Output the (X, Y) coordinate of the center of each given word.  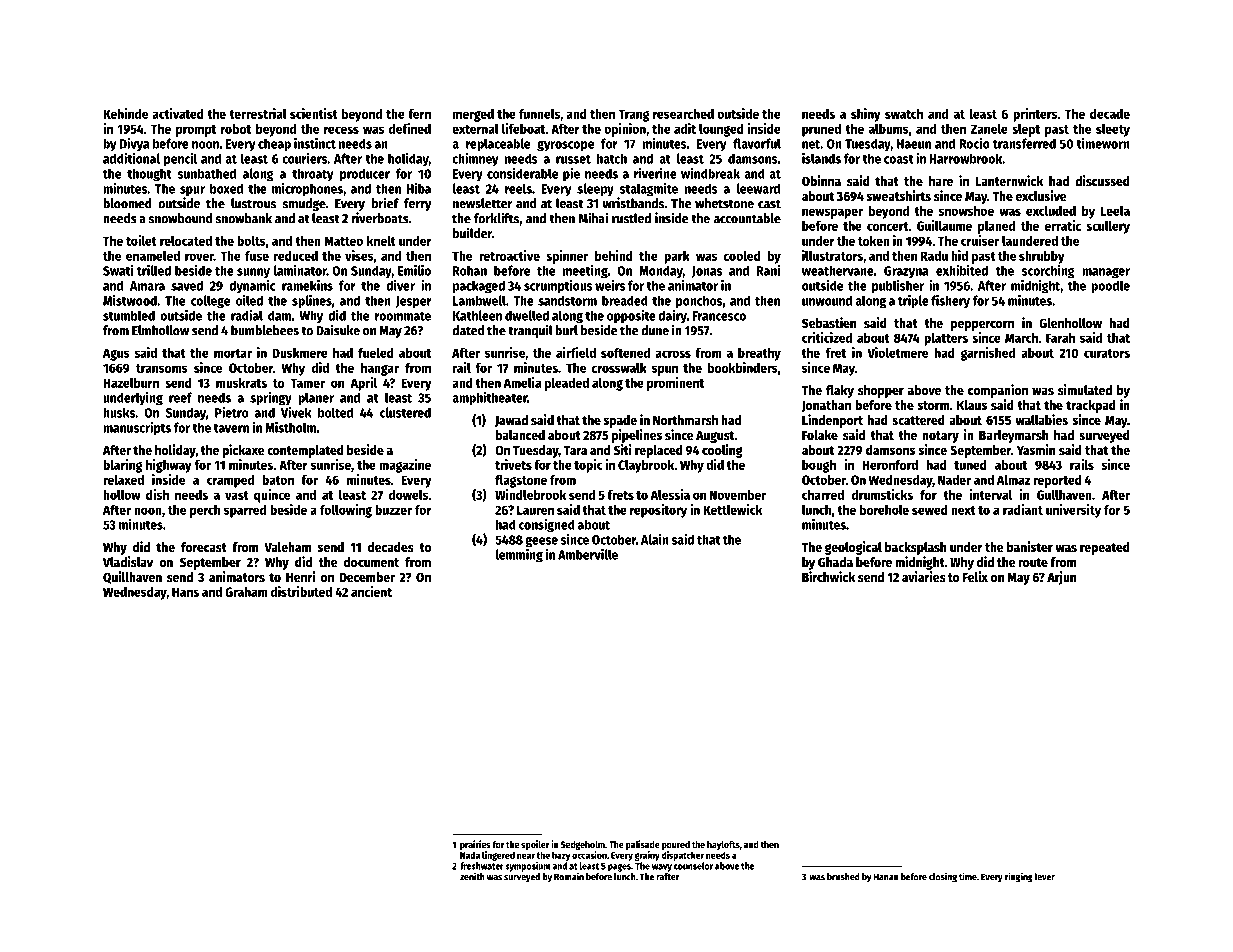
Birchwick (828, 576)
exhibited (962, 270)
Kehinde (125, 113)
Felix (975, 576)
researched (683, 114)
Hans (185, 592)
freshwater (482, 866)
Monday (661, 272)
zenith (472, 876)
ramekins (307, 285)
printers (1035, 115)
